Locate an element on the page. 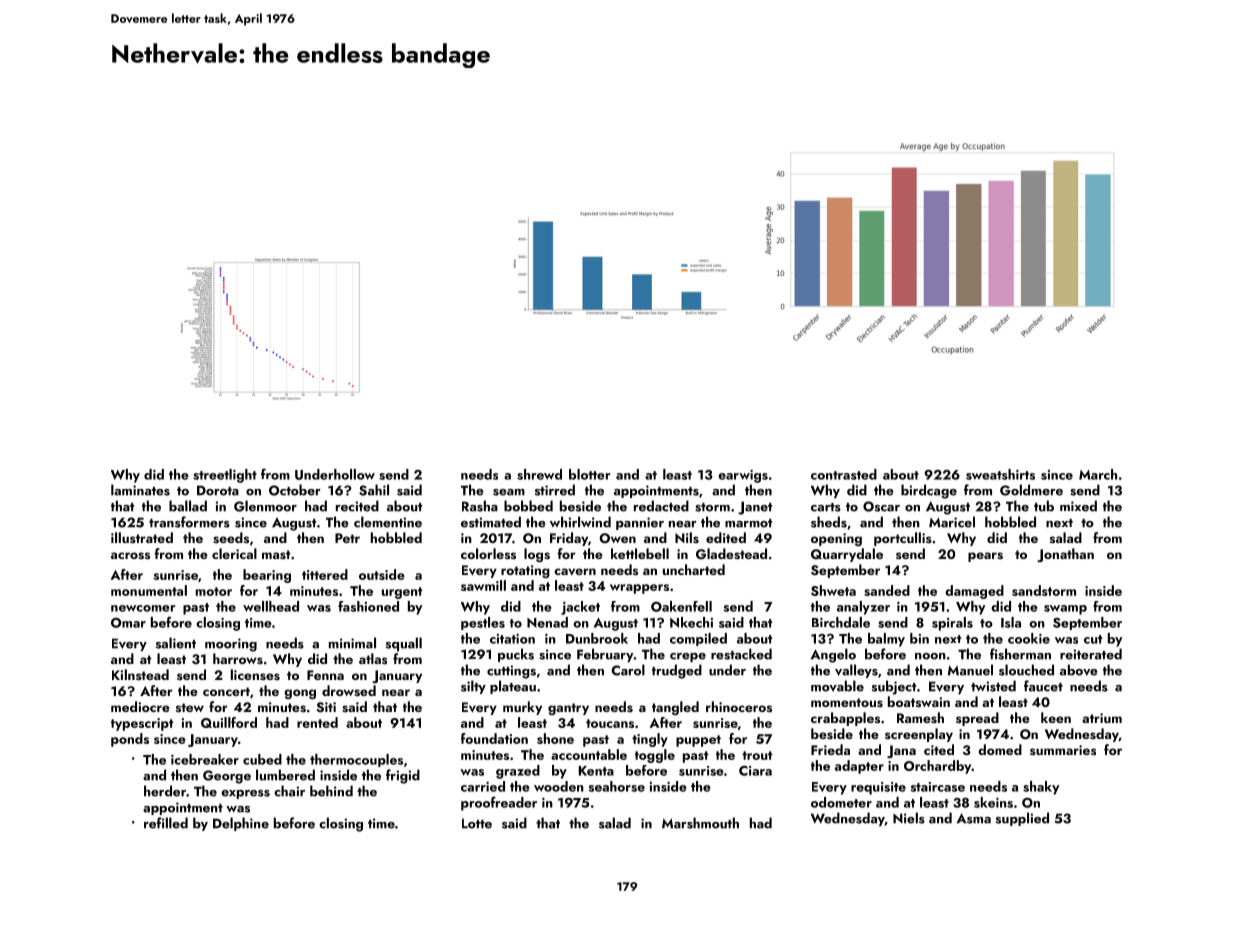 Image resolution: width=1233 pixels, height=952 pixels. reiterated is located at coordinates (1091, 654).
